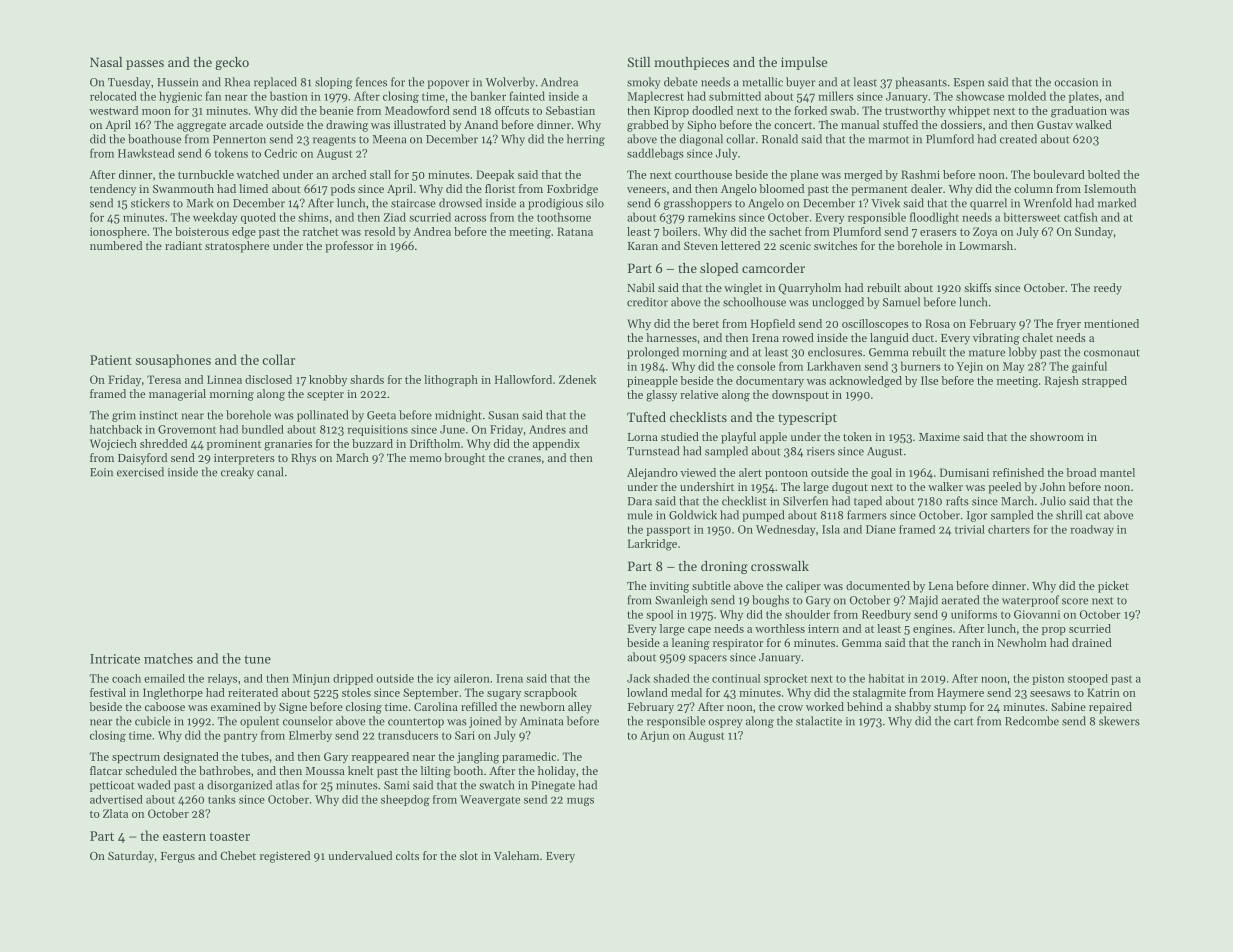 The height and width of the screenshot is (952, 1233). What do you see at coordinates (1055, 125) in the screenshot?
I see `Gustav` at bounding box center [1055, 125].
